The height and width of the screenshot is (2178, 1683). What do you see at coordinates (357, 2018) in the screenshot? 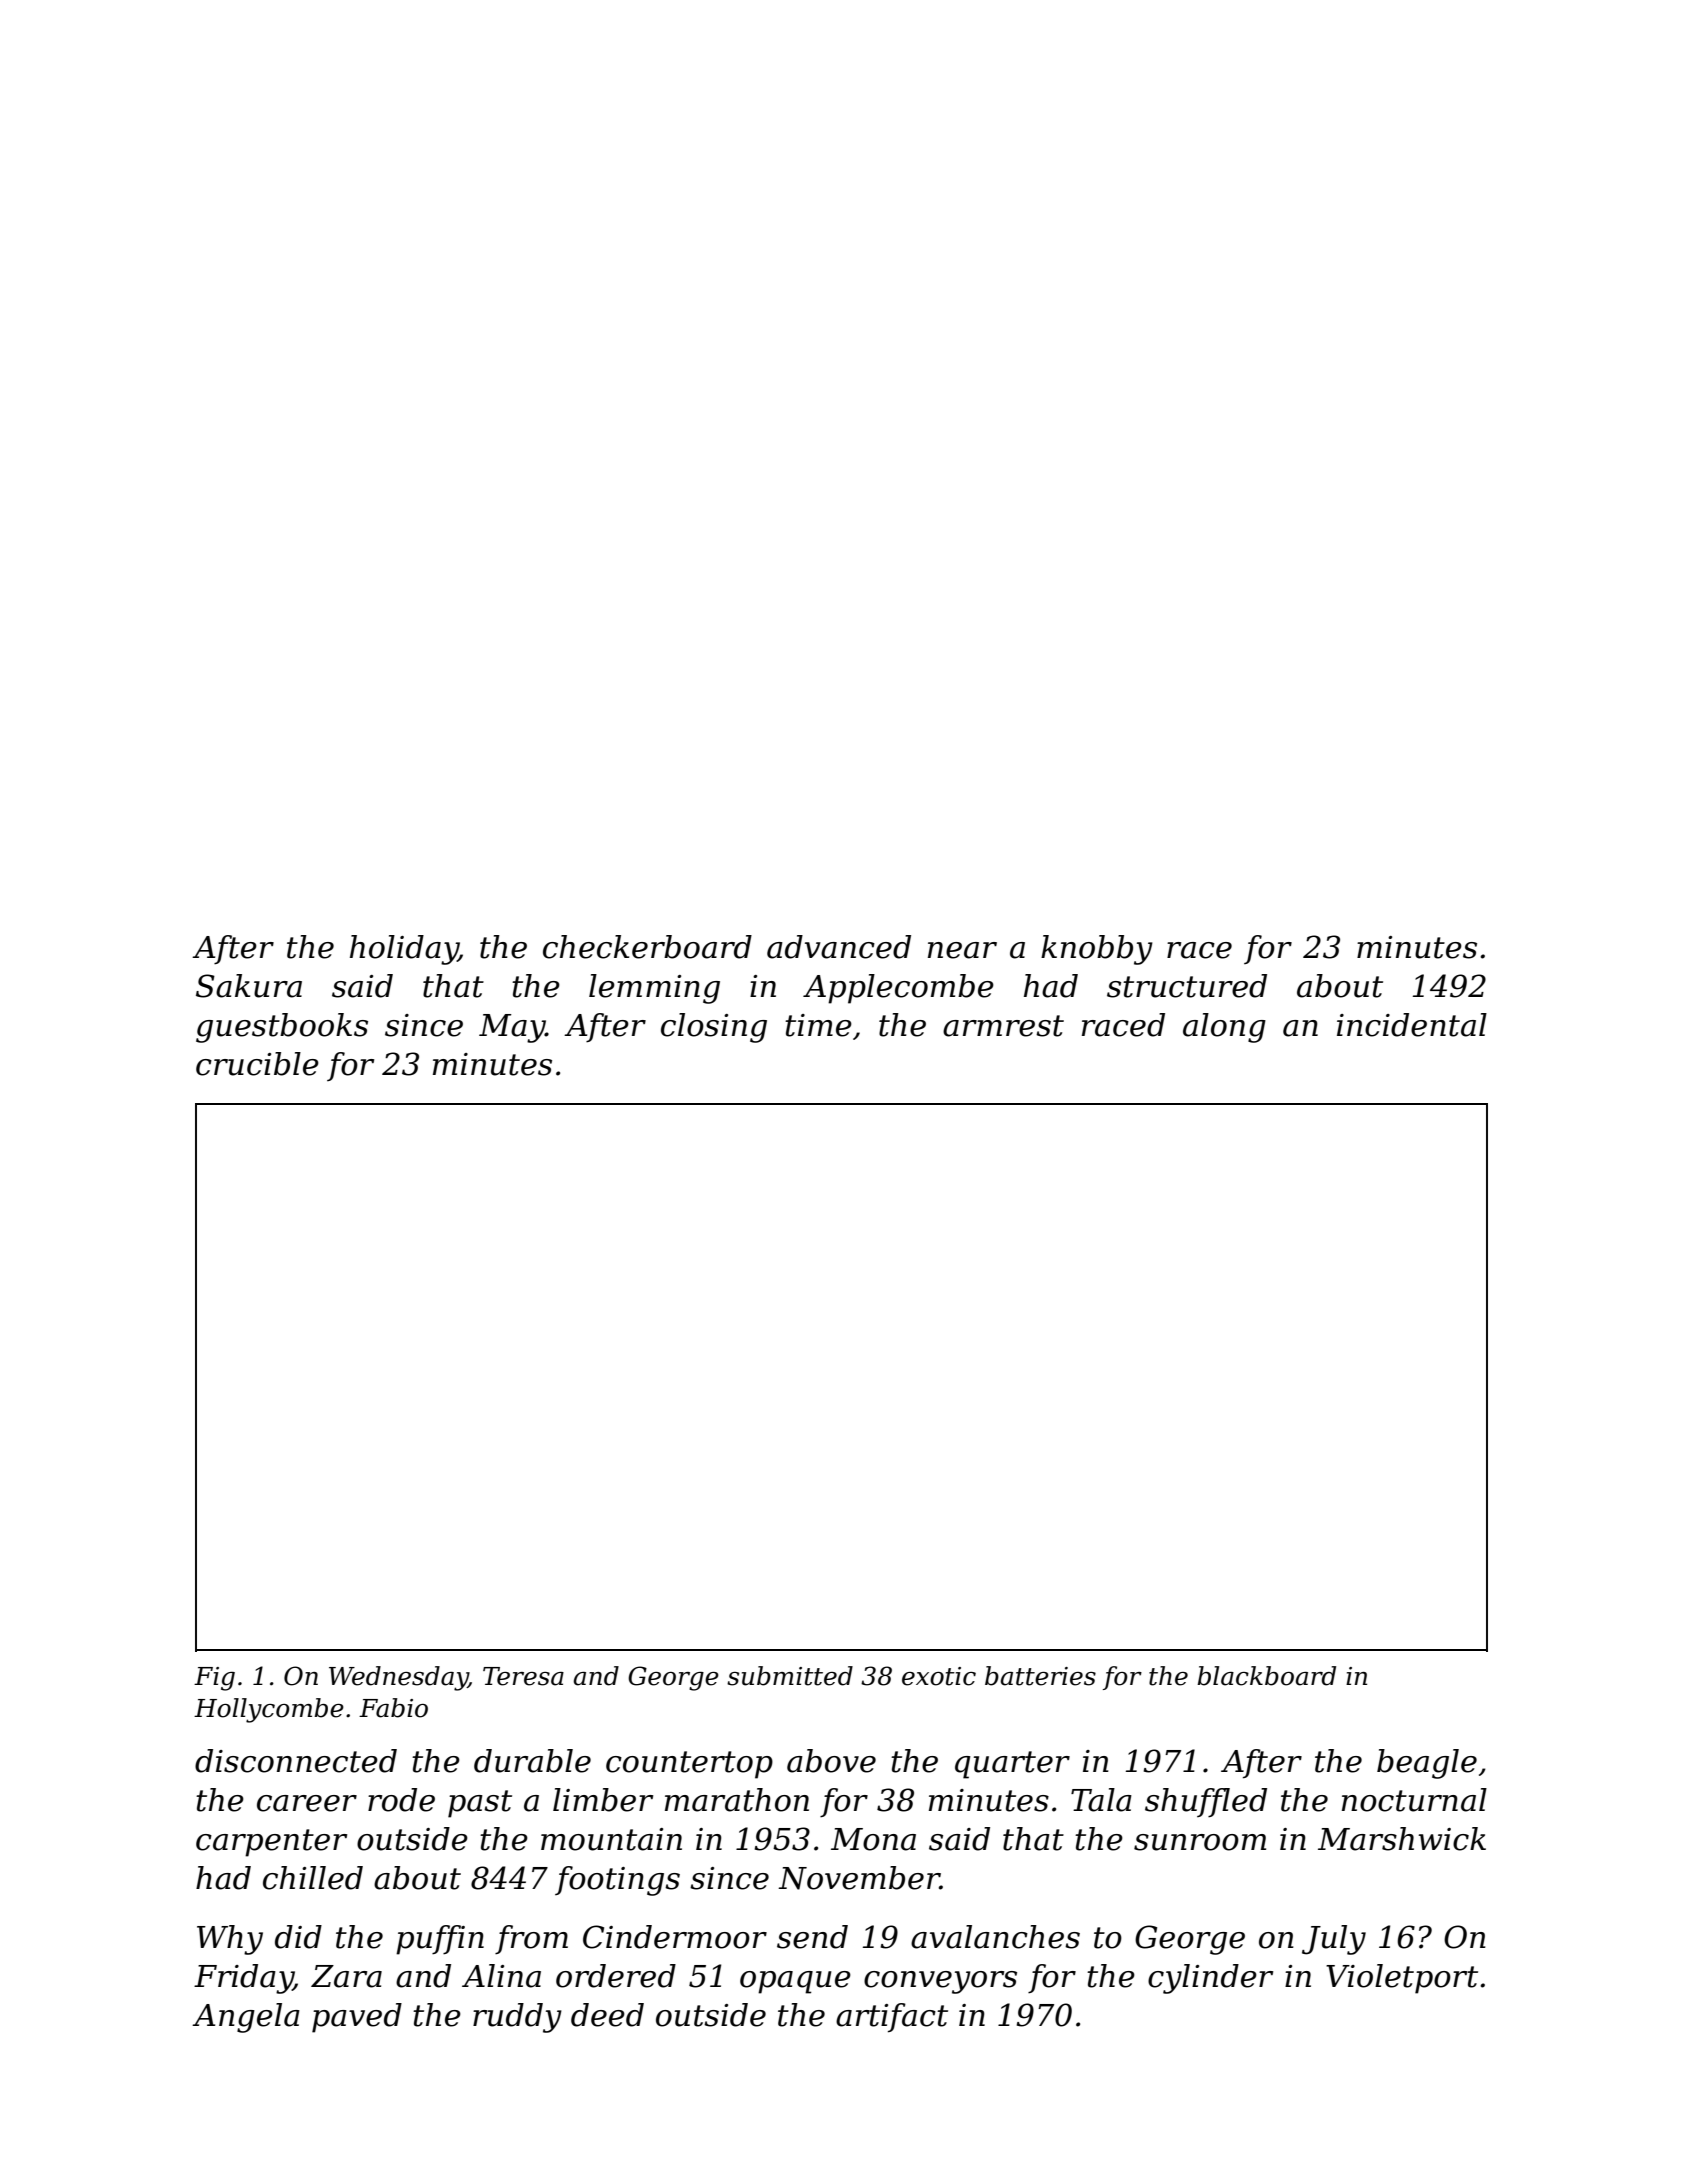
I see `paved` at bounding box center [357, 2018].
